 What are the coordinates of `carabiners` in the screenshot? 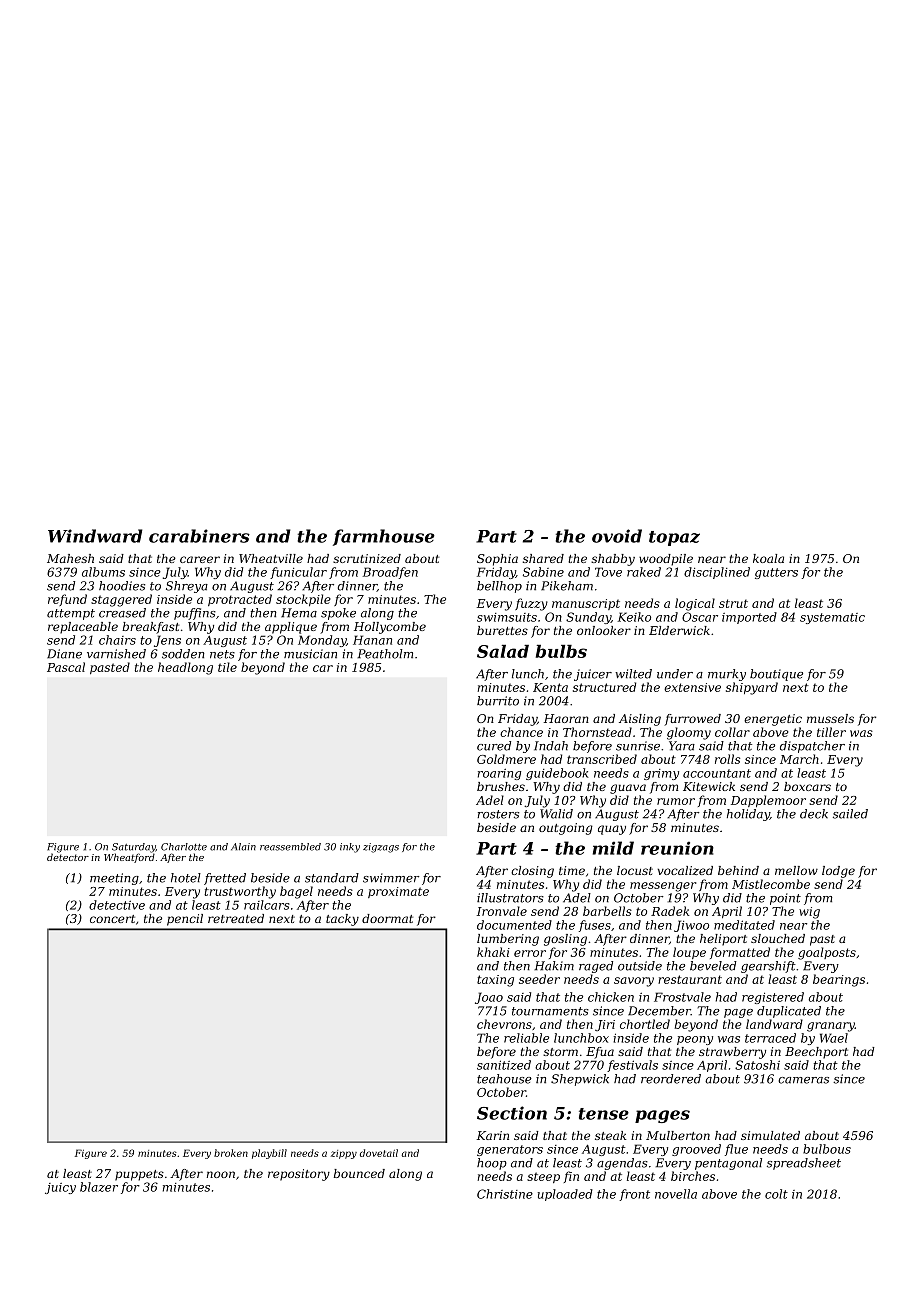 It's located at (199, 536).
